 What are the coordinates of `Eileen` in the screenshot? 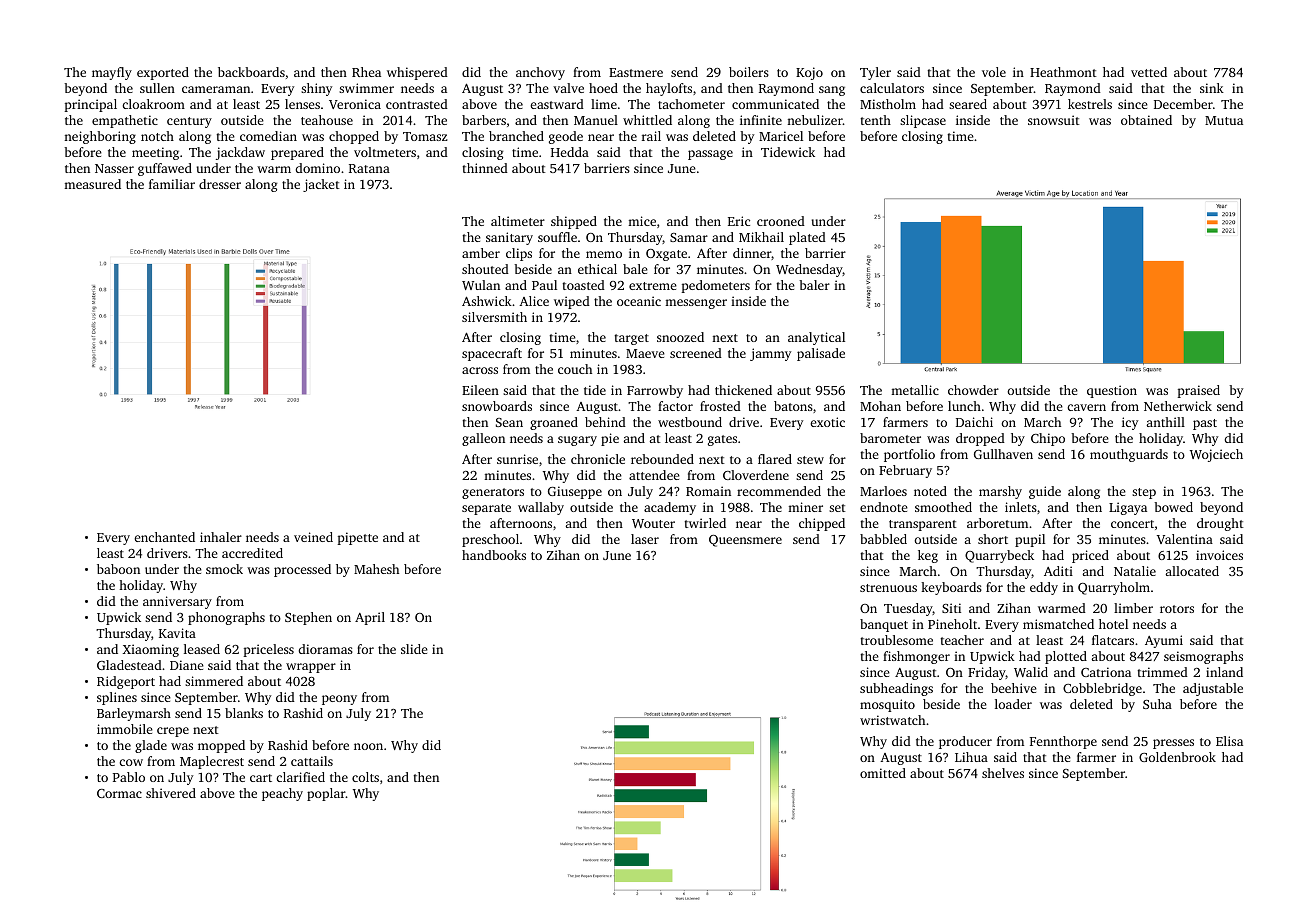 It's located at (480, 390).
